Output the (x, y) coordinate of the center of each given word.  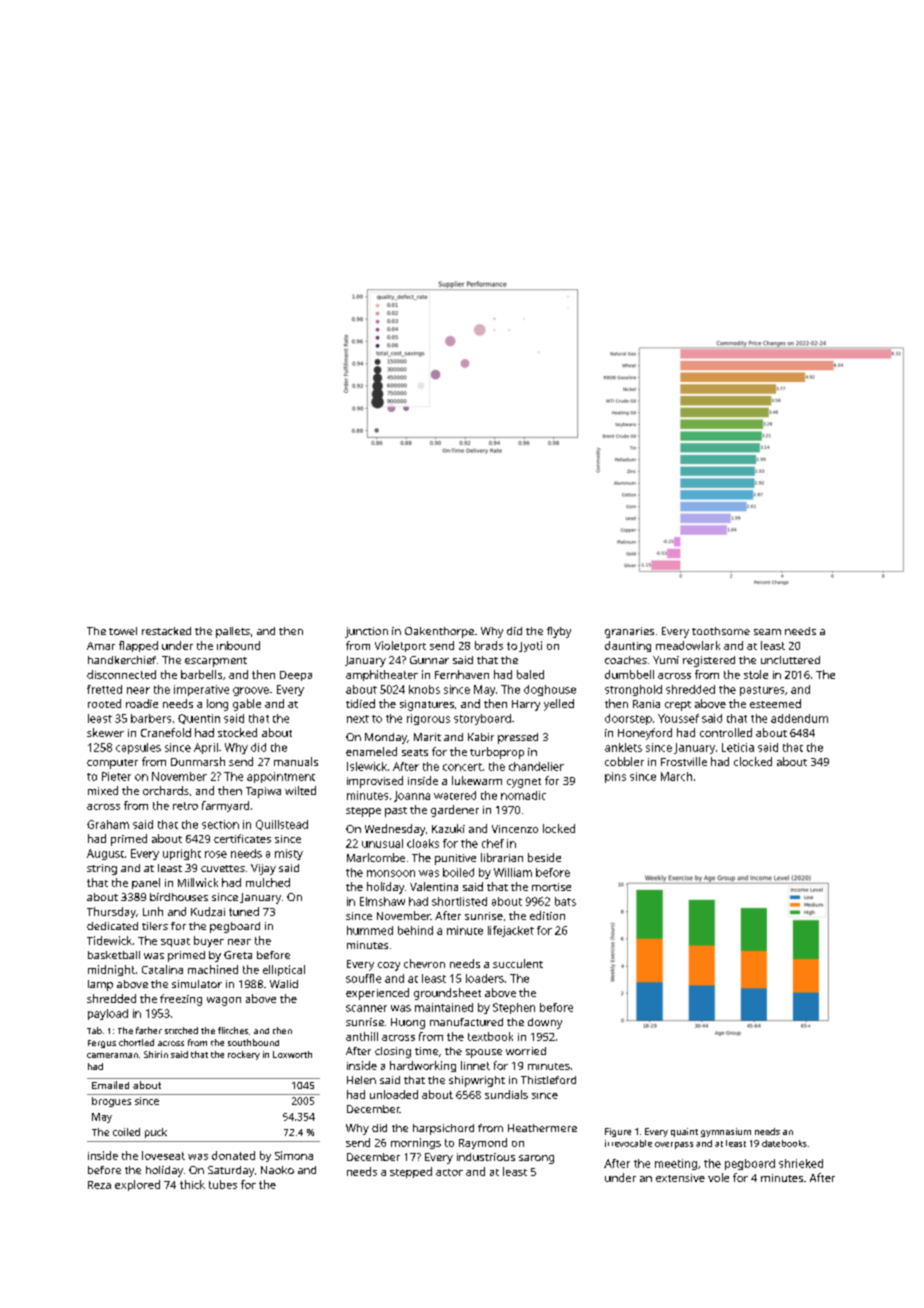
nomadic (523, 795)
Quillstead (282, 825)
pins (615, 777)
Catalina (162, 969)
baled (530, 674)
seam (767, 632)
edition (547, 915)
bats (565, 901)
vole (718, 1177)
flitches (233, 1030)
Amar (101, 646)
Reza (99, 1185)
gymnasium (726, 1132)
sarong (536, 1159)
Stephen (514, 1008)
